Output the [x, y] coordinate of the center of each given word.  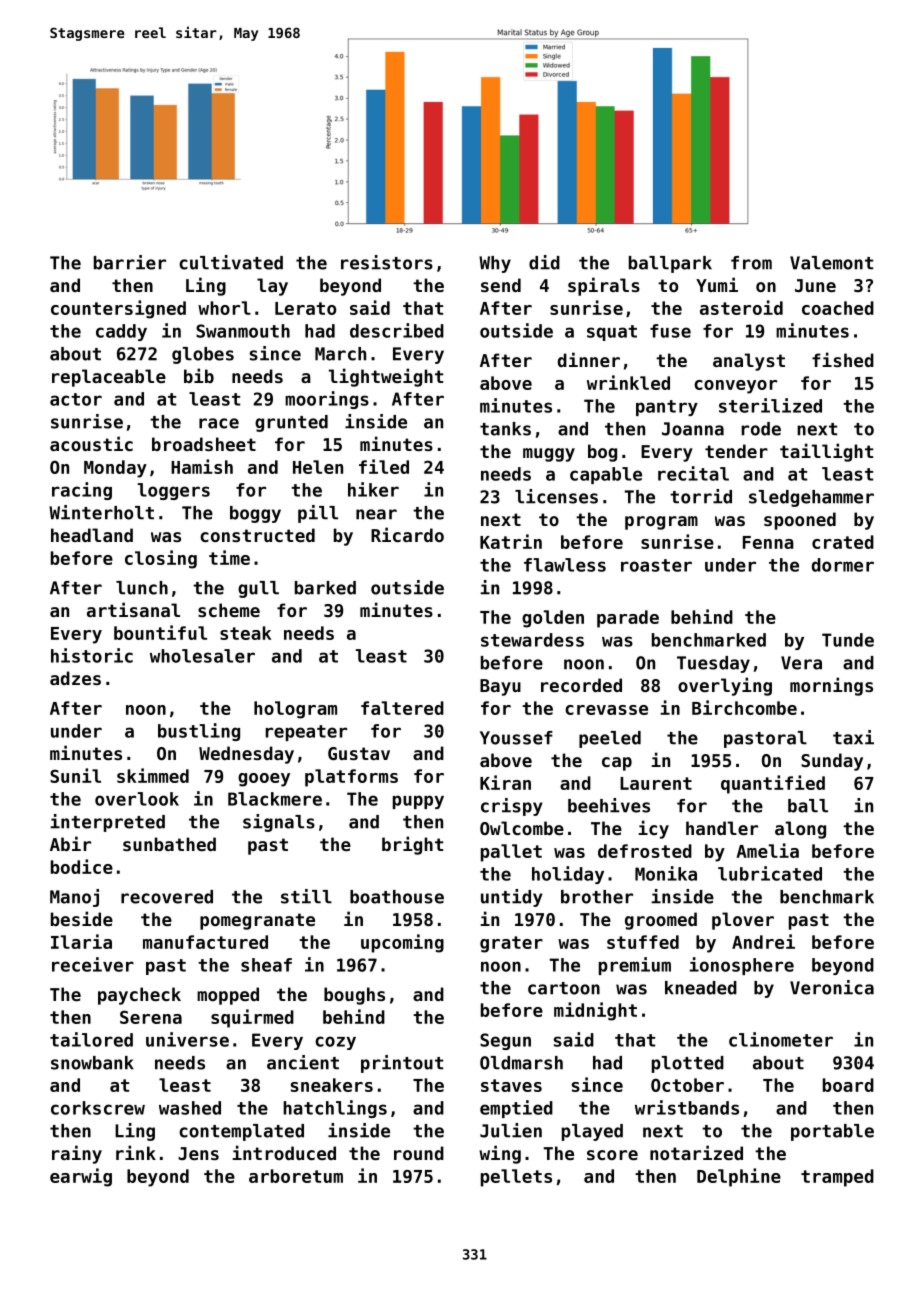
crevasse [606, 710]
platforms [351, 778]
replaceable [109, 378]
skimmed [153, 775]
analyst [749, 362]
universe [187, 1039]
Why [495, 264]
